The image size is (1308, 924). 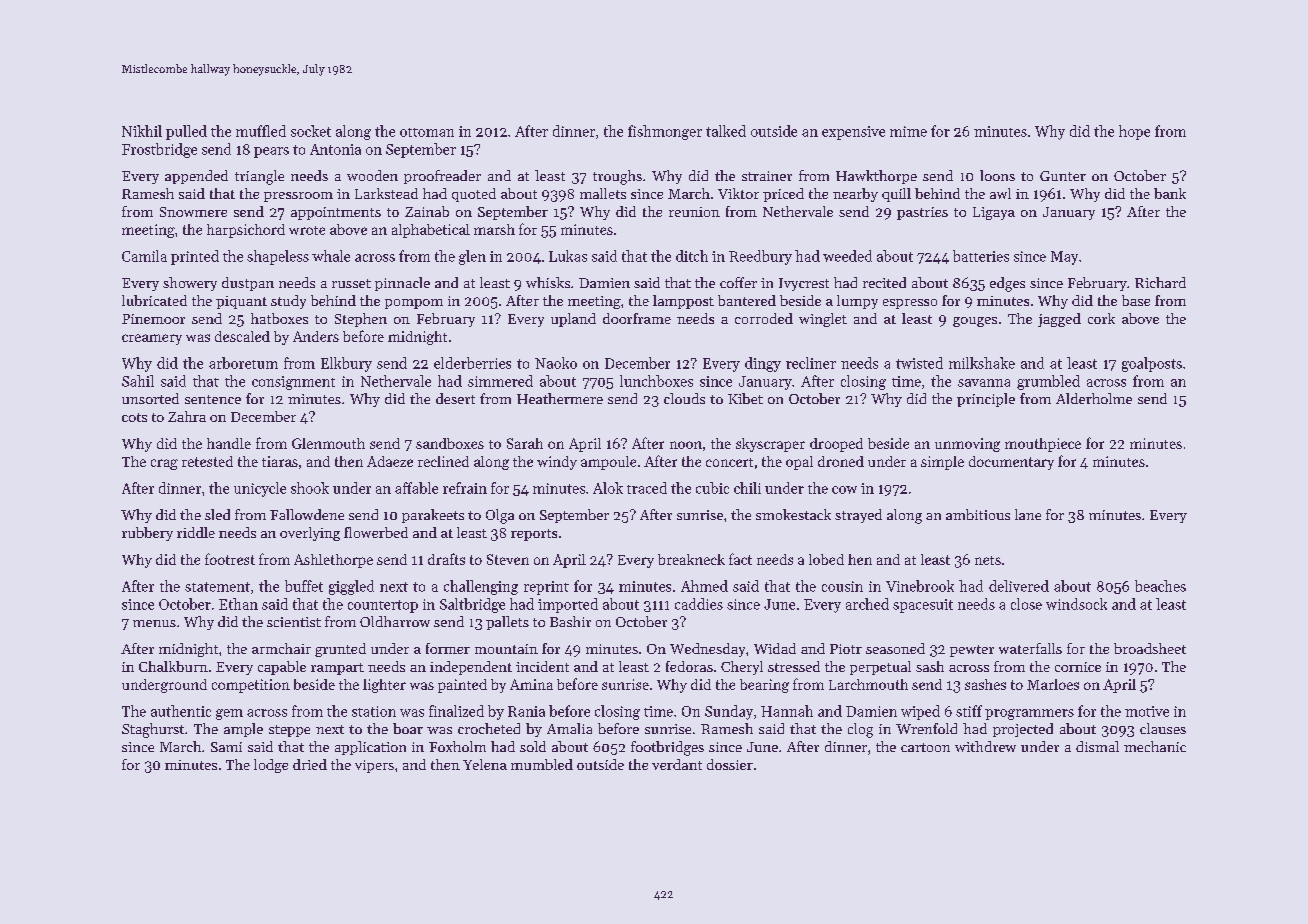 I want to click on Sami, so click(x=226, y=747).
